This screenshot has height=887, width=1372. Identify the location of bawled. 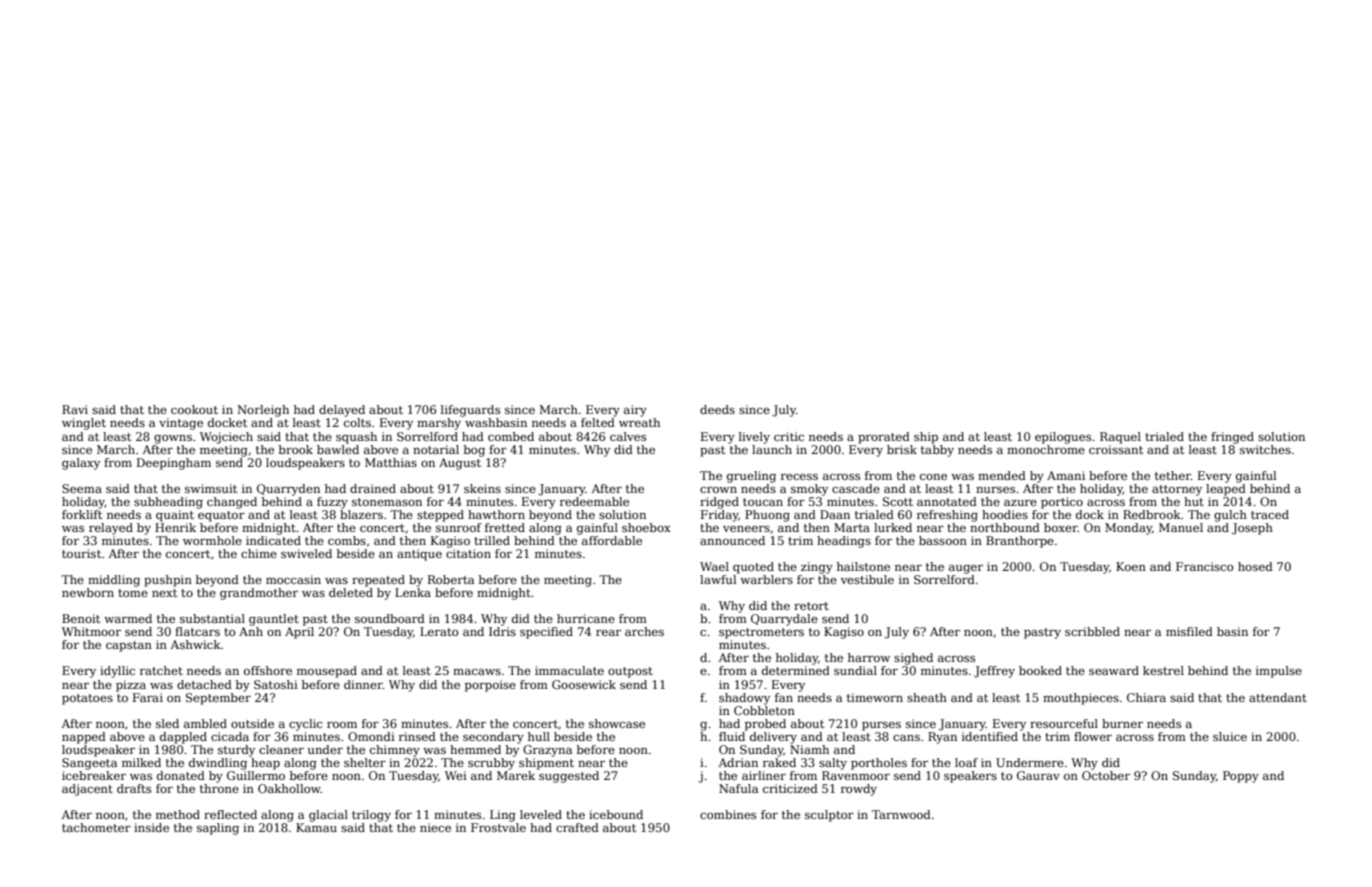
(338, 449).
